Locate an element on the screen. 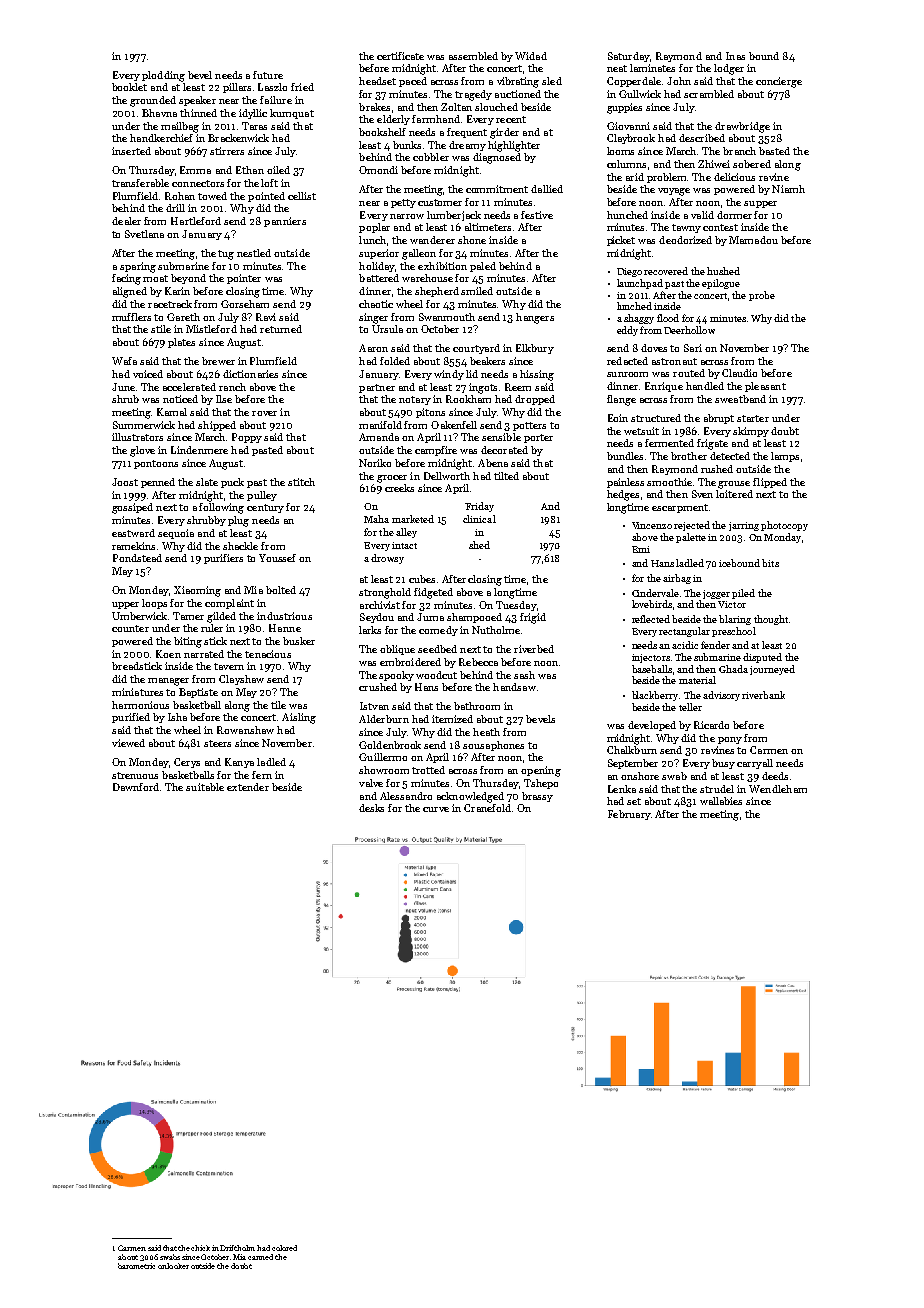  lodger is located at coordinates (729, 69).
